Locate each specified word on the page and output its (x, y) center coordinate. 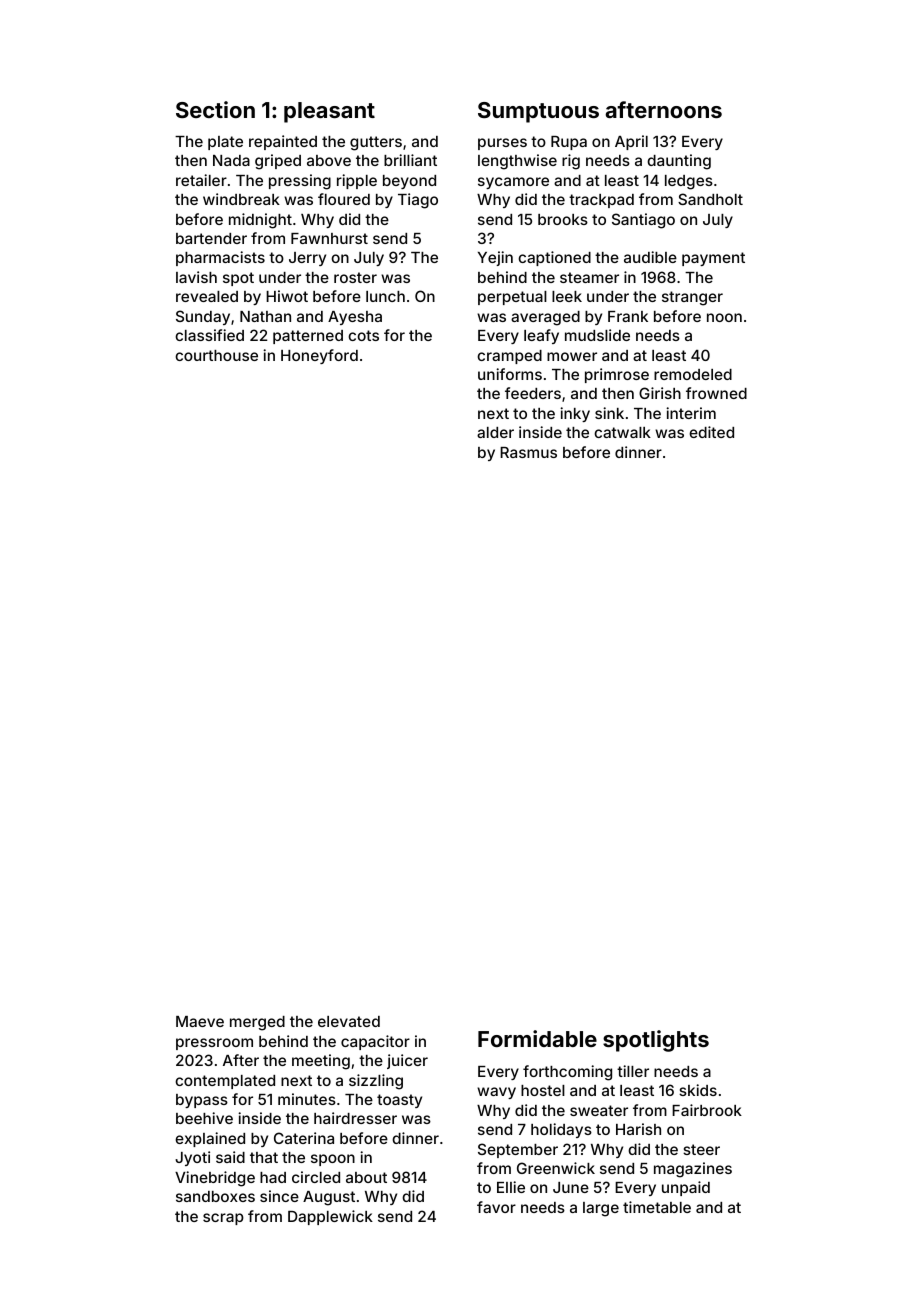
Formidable (537, 1038)
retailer (201, 180)
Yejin (495, 258)
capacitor (375, 1042)
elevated (349, 1021)
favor (496, 1207)
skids (698, 1090)
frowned (716, 393)
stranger (692, 298)
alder (495, 432)
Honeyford (319, 356)
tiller (633, 1071)
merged (257, 1023)
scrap (223, 1219)
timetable (657, 1207)
